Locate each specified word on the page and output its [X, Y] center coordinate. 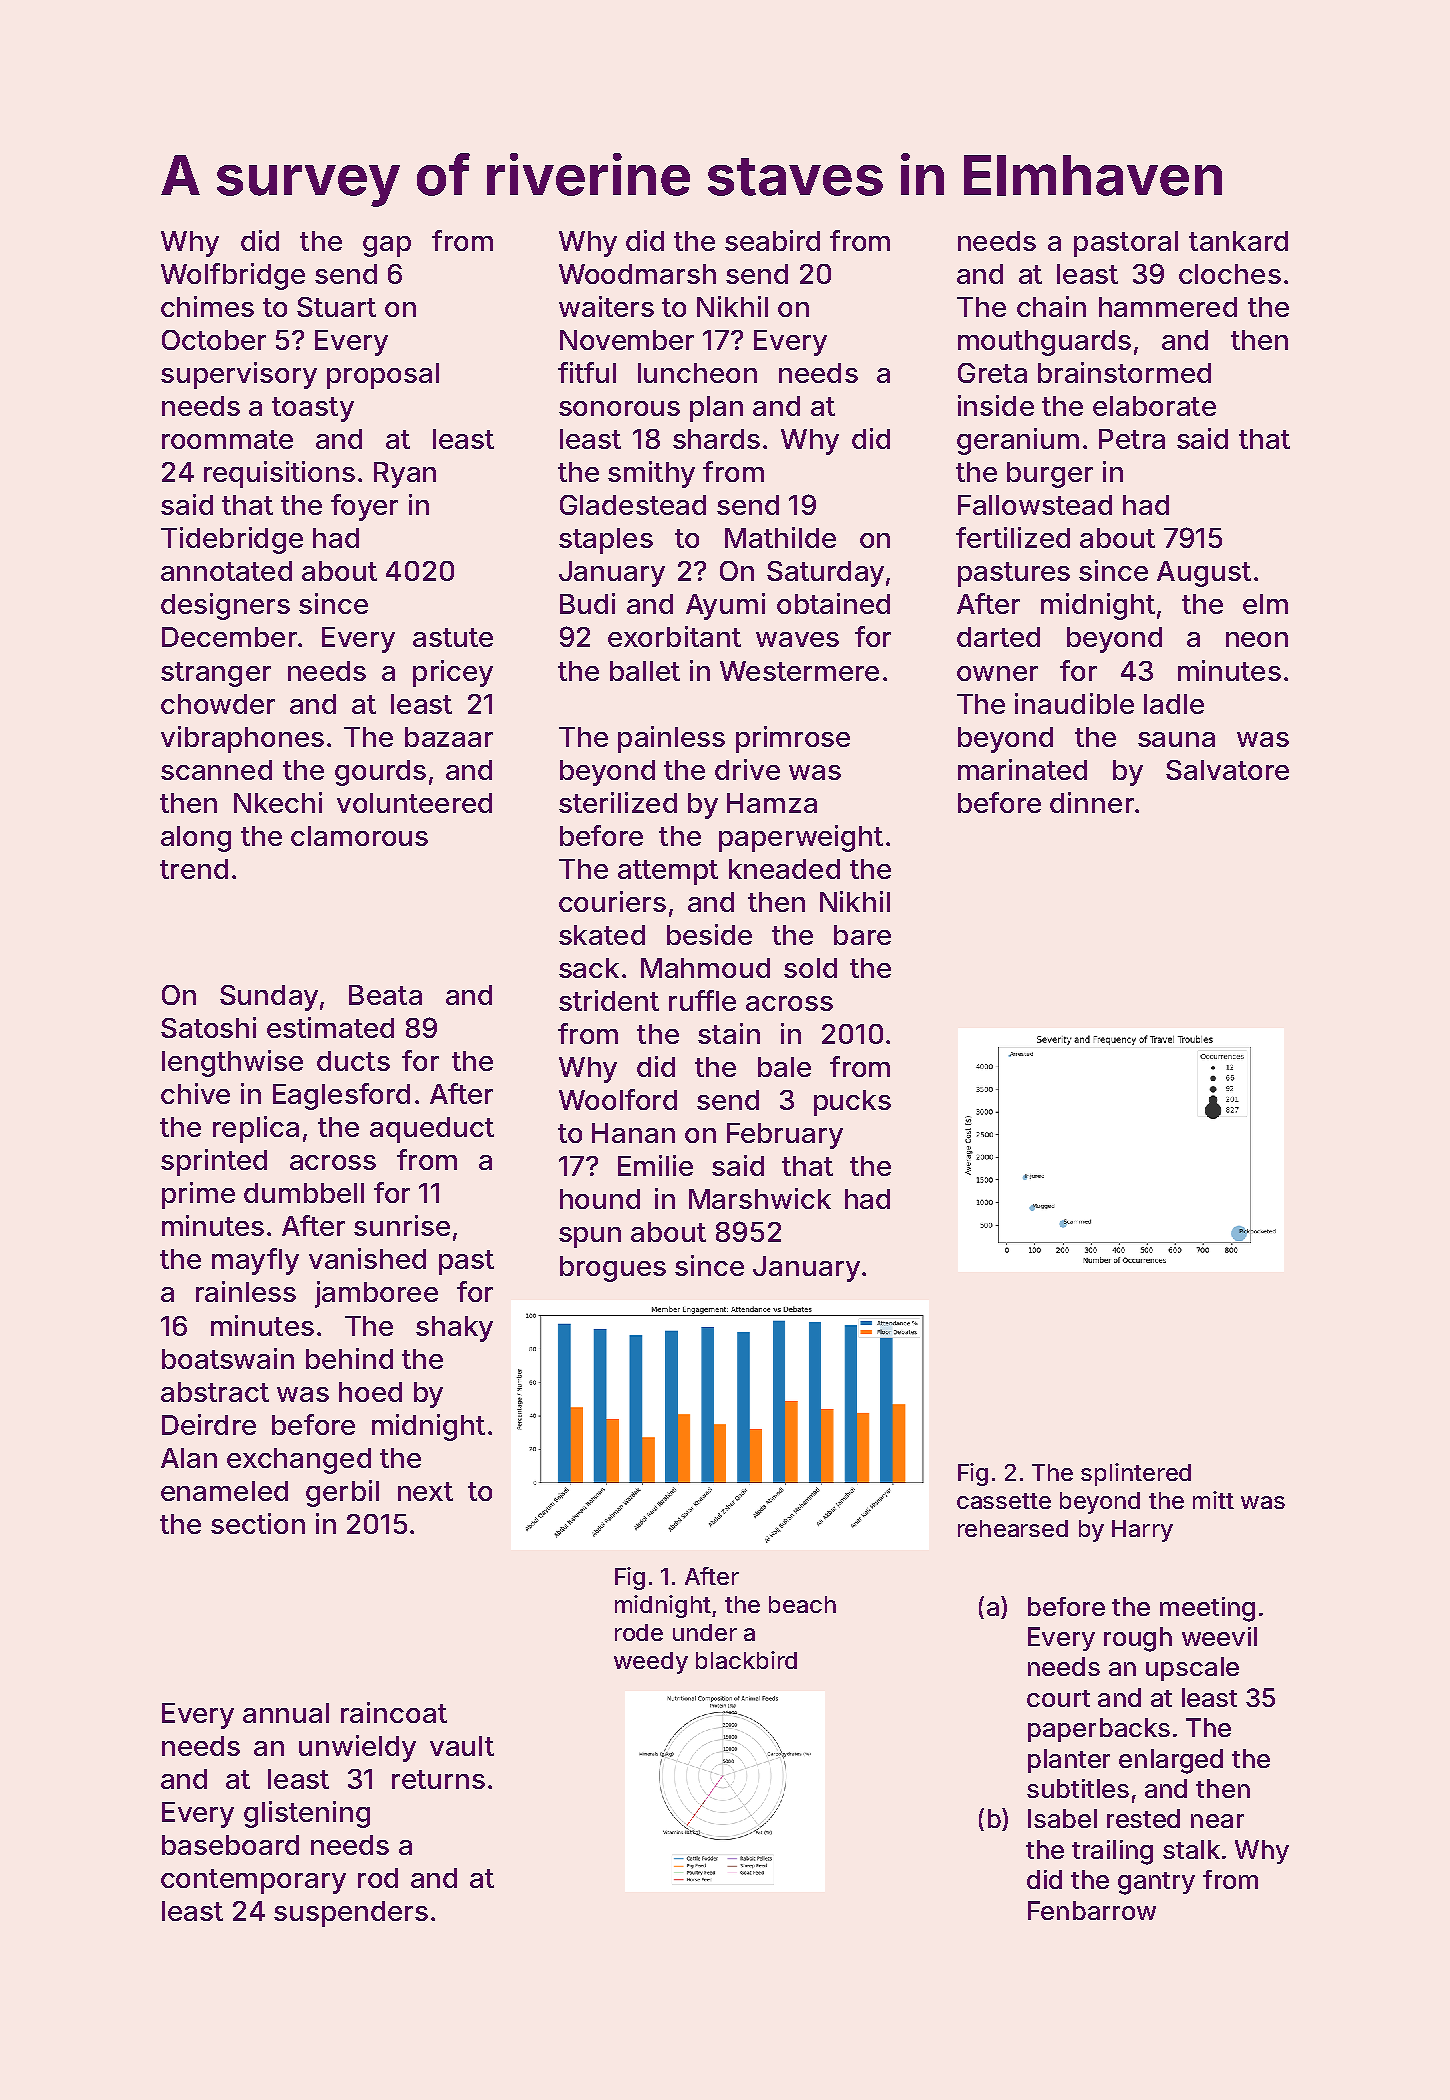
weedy [651, 1663]
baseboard [230, 1845]
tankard [1238, 241]
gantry [1156, 1883]
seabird [772, 240]
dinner [1092, 802]
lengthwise [232, 1063]
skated [602, 935]
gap [387, 246]
